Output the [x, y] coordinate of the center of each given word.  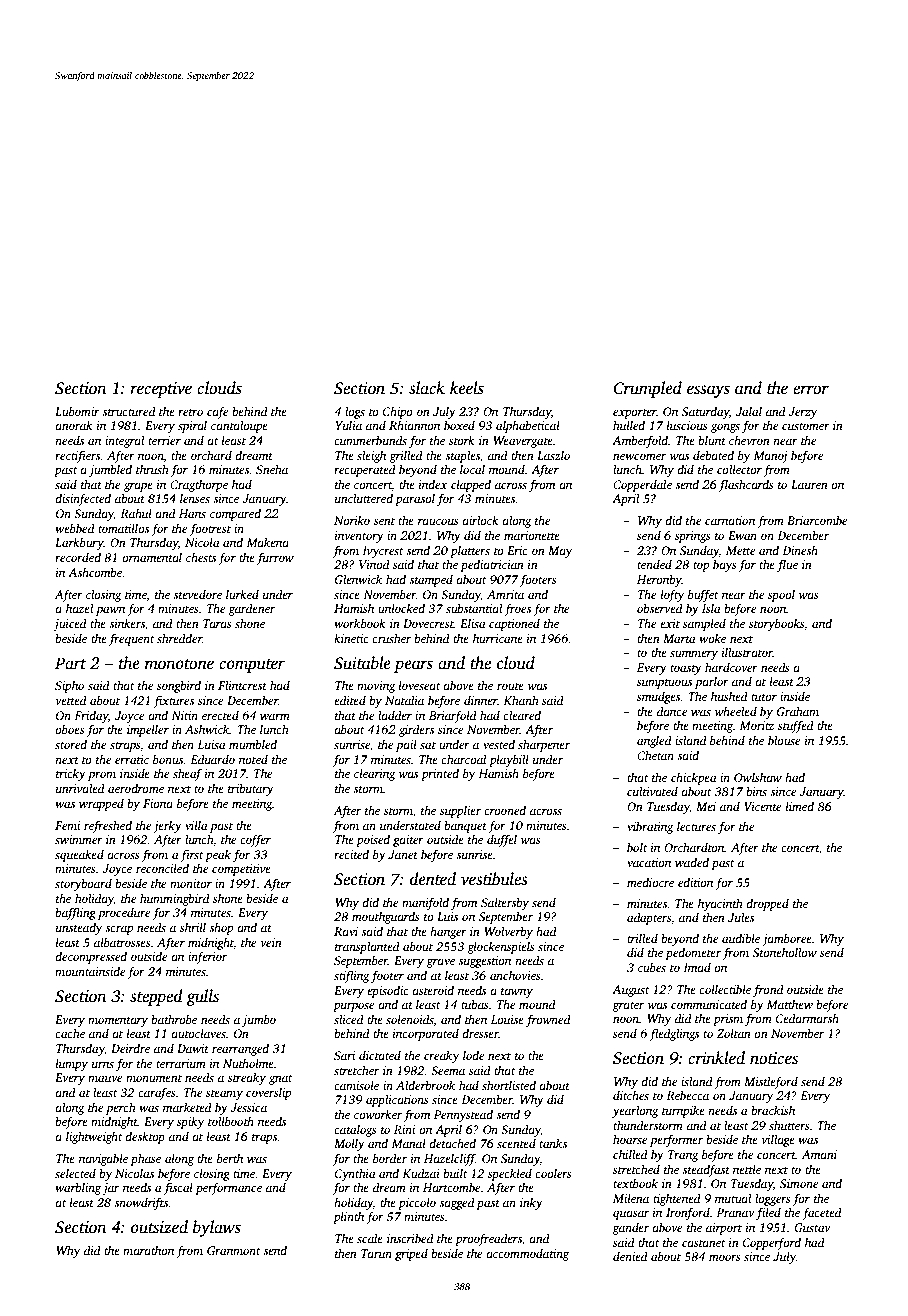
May [560, 552]
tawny [517, 993]
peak [218, 855]
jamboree [787, 939]
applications [397, 1100]
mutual [733, 1198]
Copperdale [642, 485]
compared [235, 514]
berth [230, 1158]
